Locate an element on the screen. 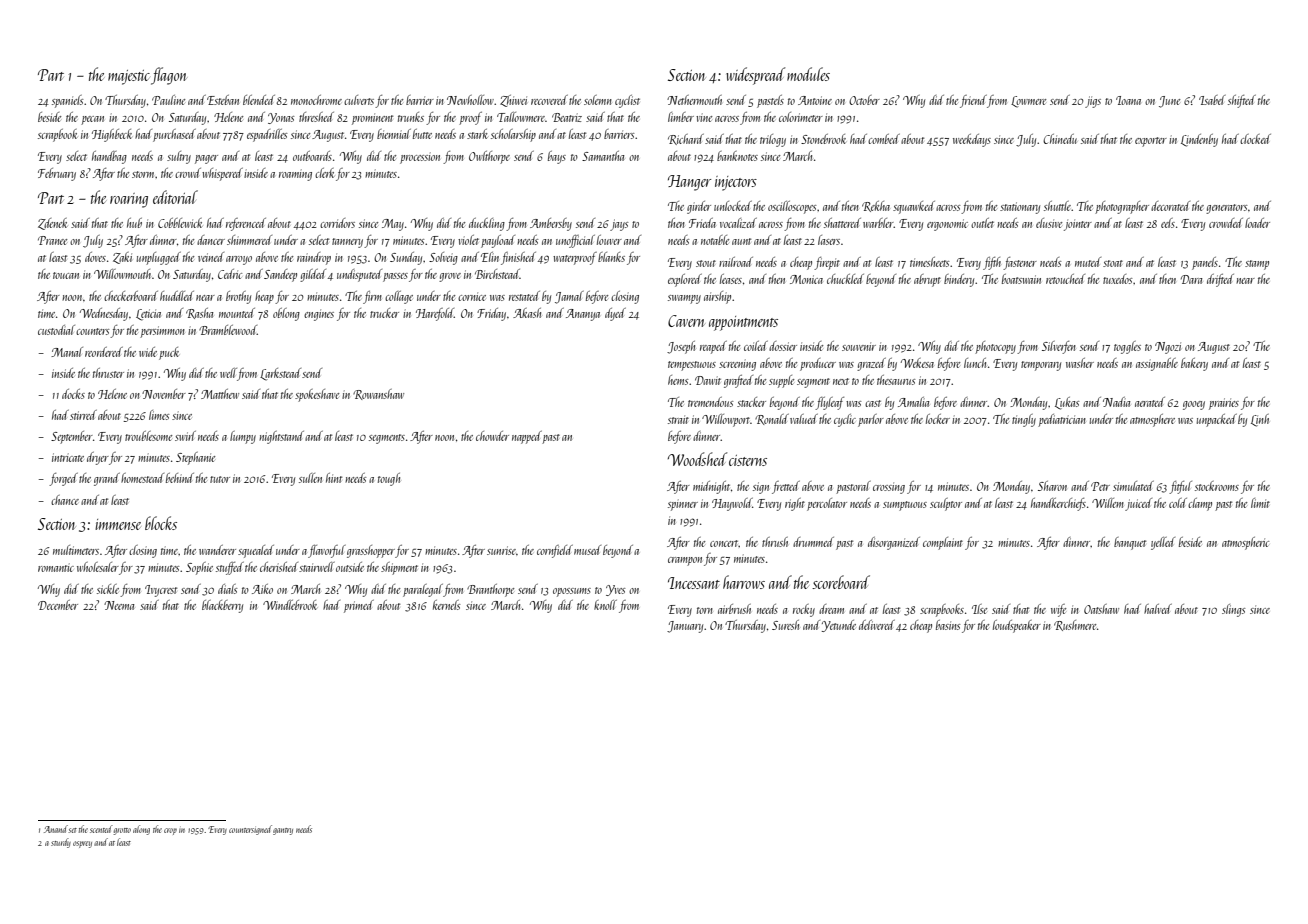  osprey is located at coordinates (82, 844).
